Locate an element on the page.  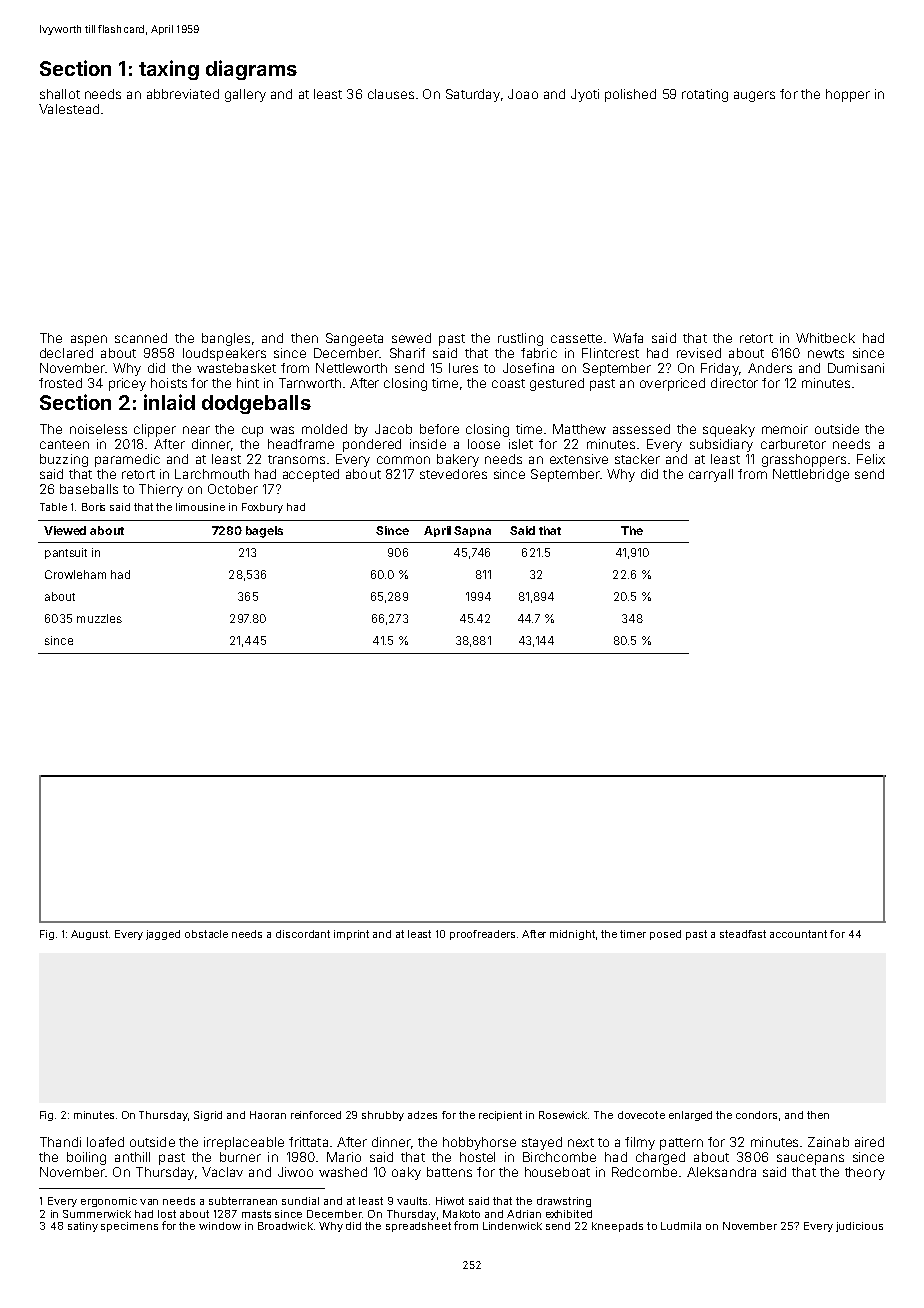
abbreviated is located at coordinates (183, 94).
